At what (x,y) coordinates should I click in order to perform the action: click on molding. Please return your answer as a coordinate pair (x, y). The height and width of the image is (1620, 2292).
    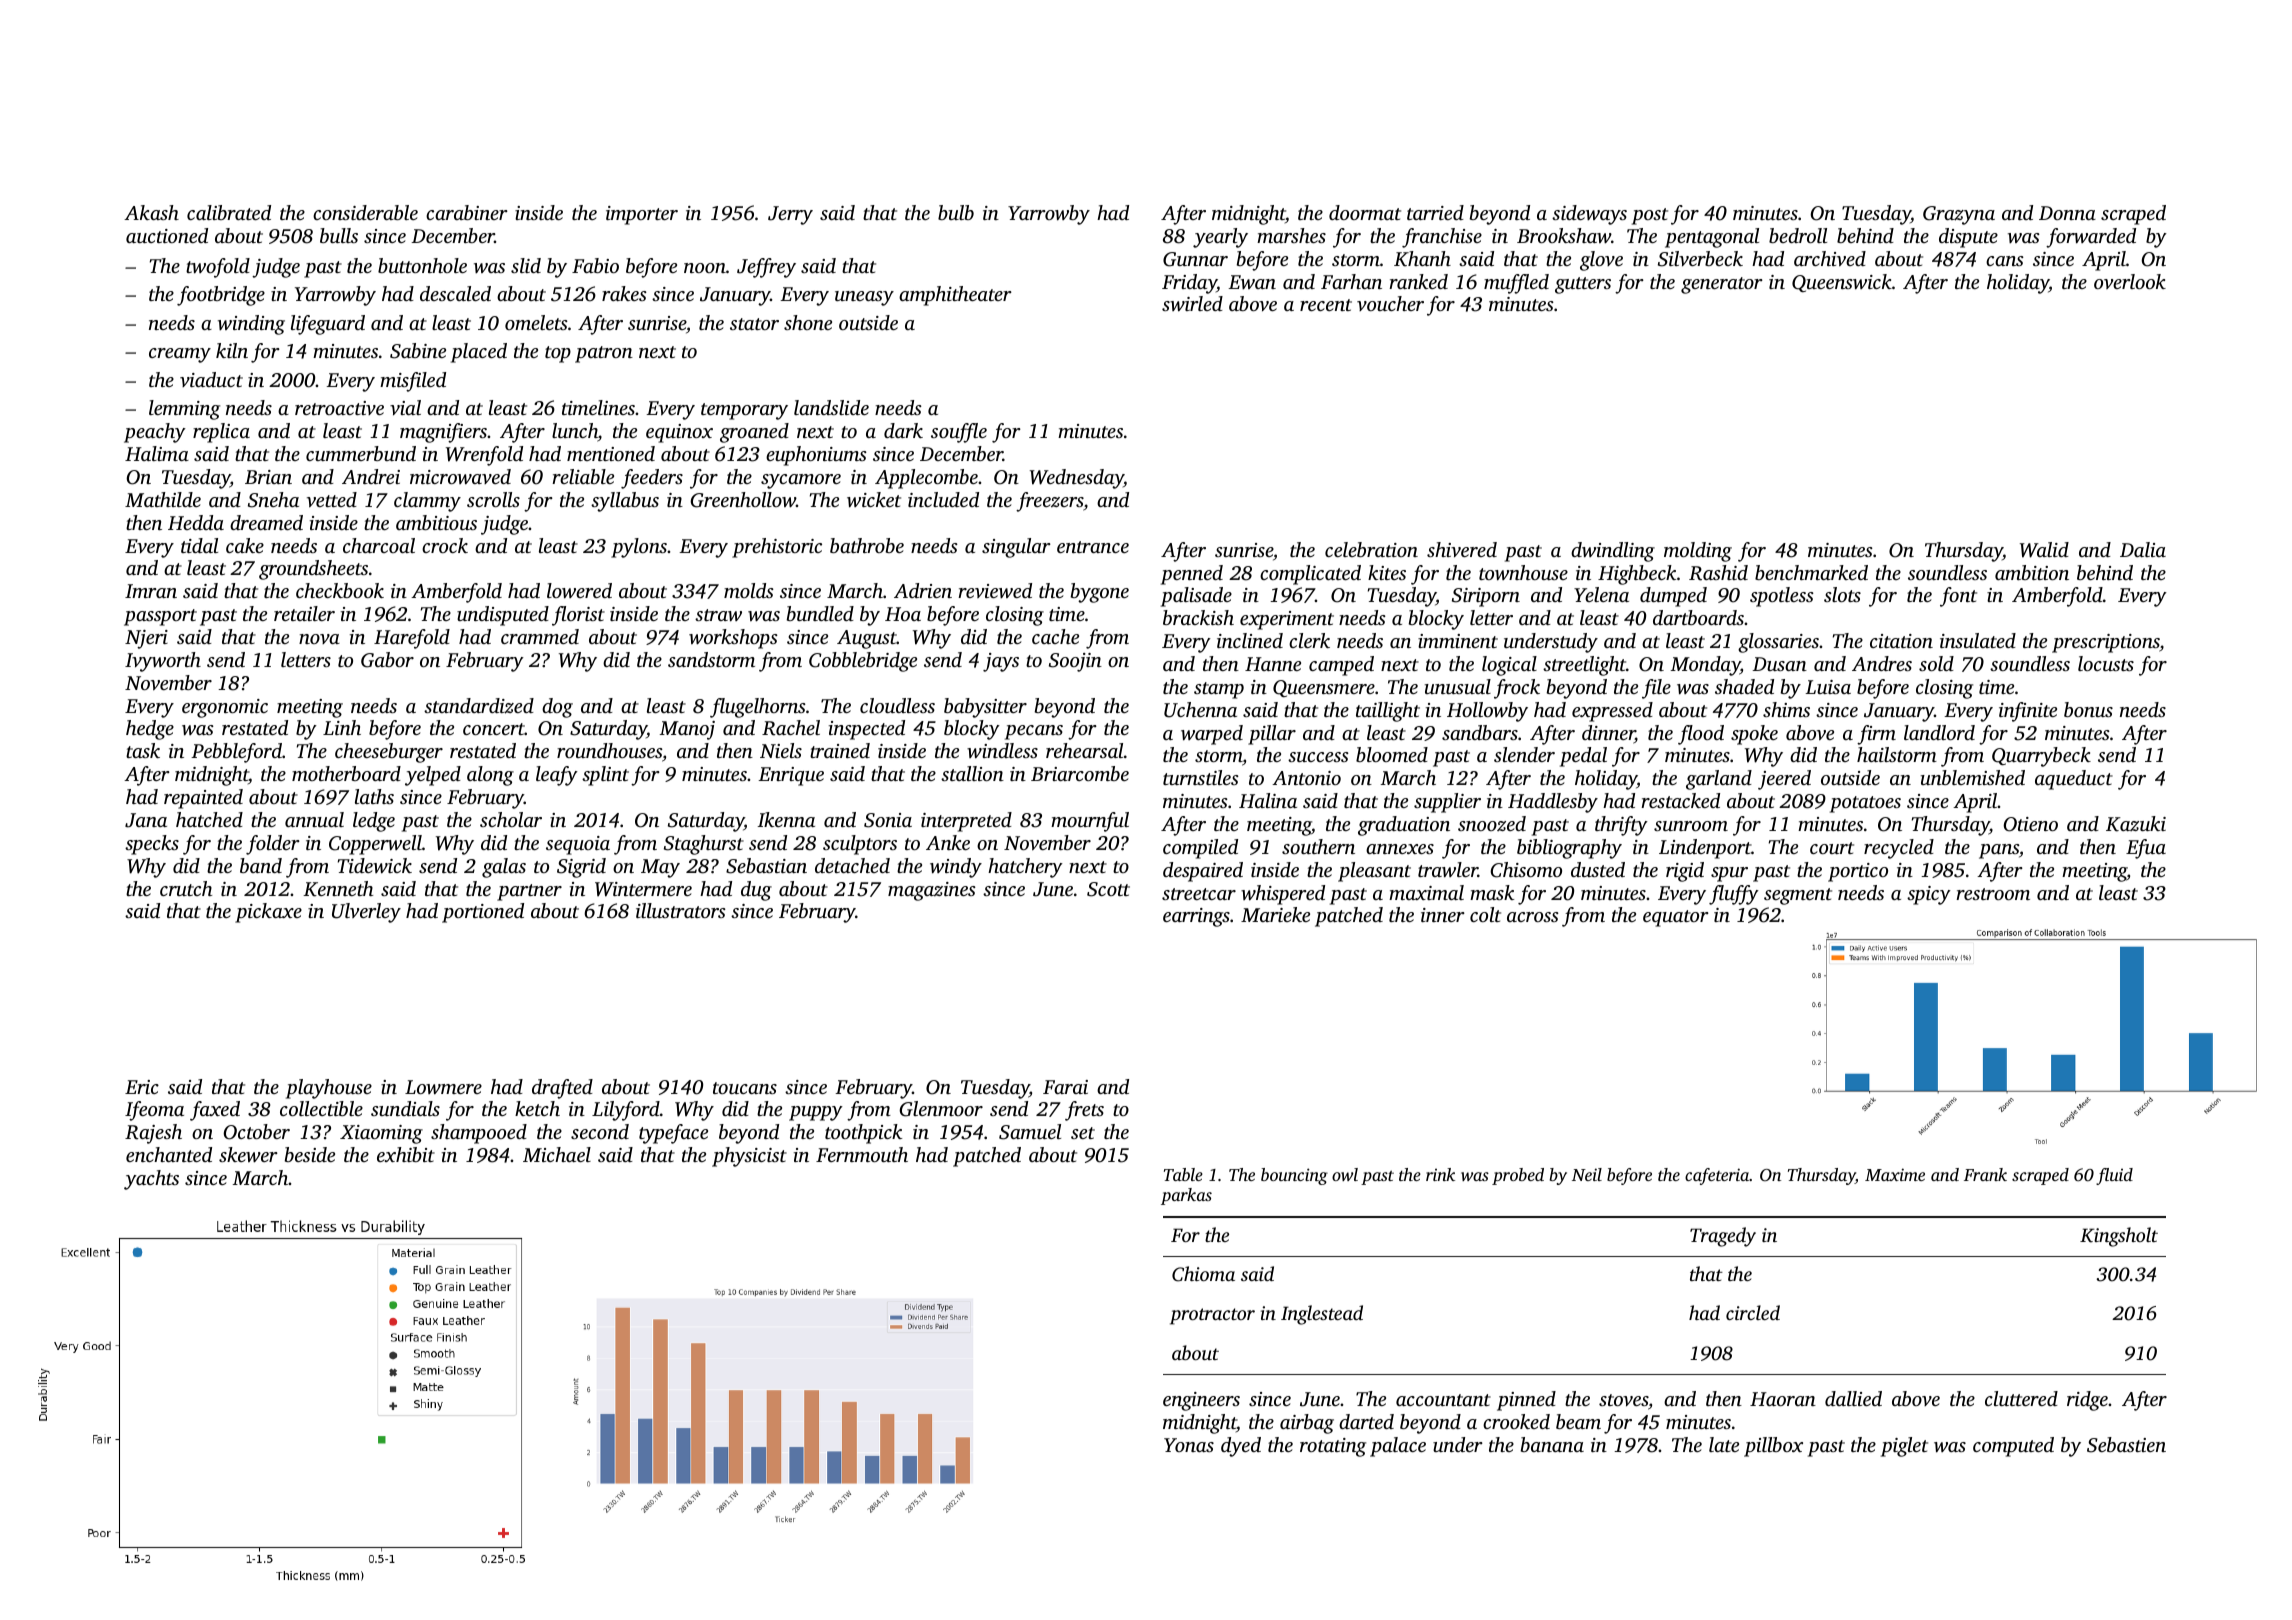
    Looking at the image, I should click on (1698, 552).
